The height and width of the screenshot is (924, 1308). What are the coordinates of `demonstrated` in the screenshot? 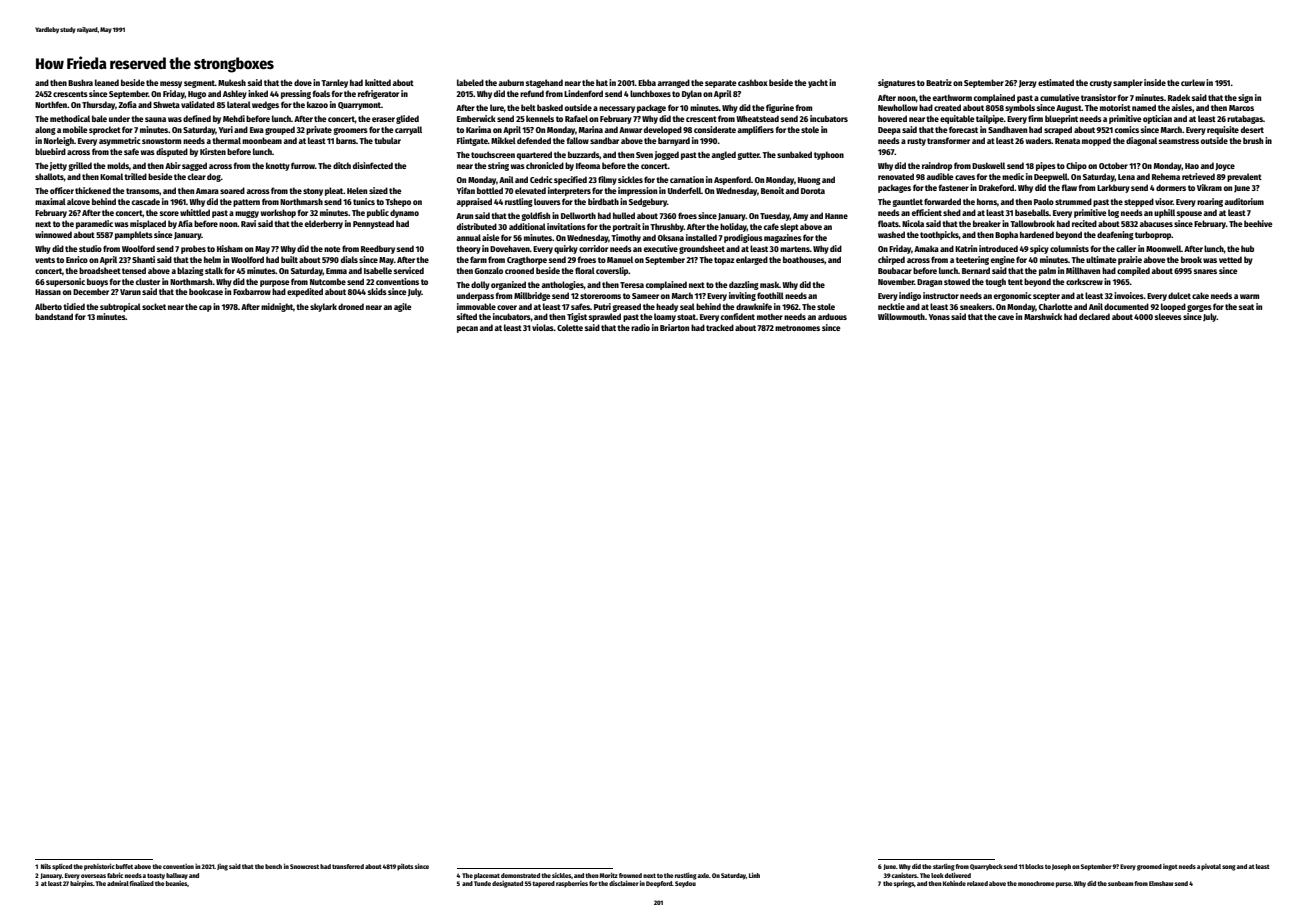 It's located at (520, 875).
